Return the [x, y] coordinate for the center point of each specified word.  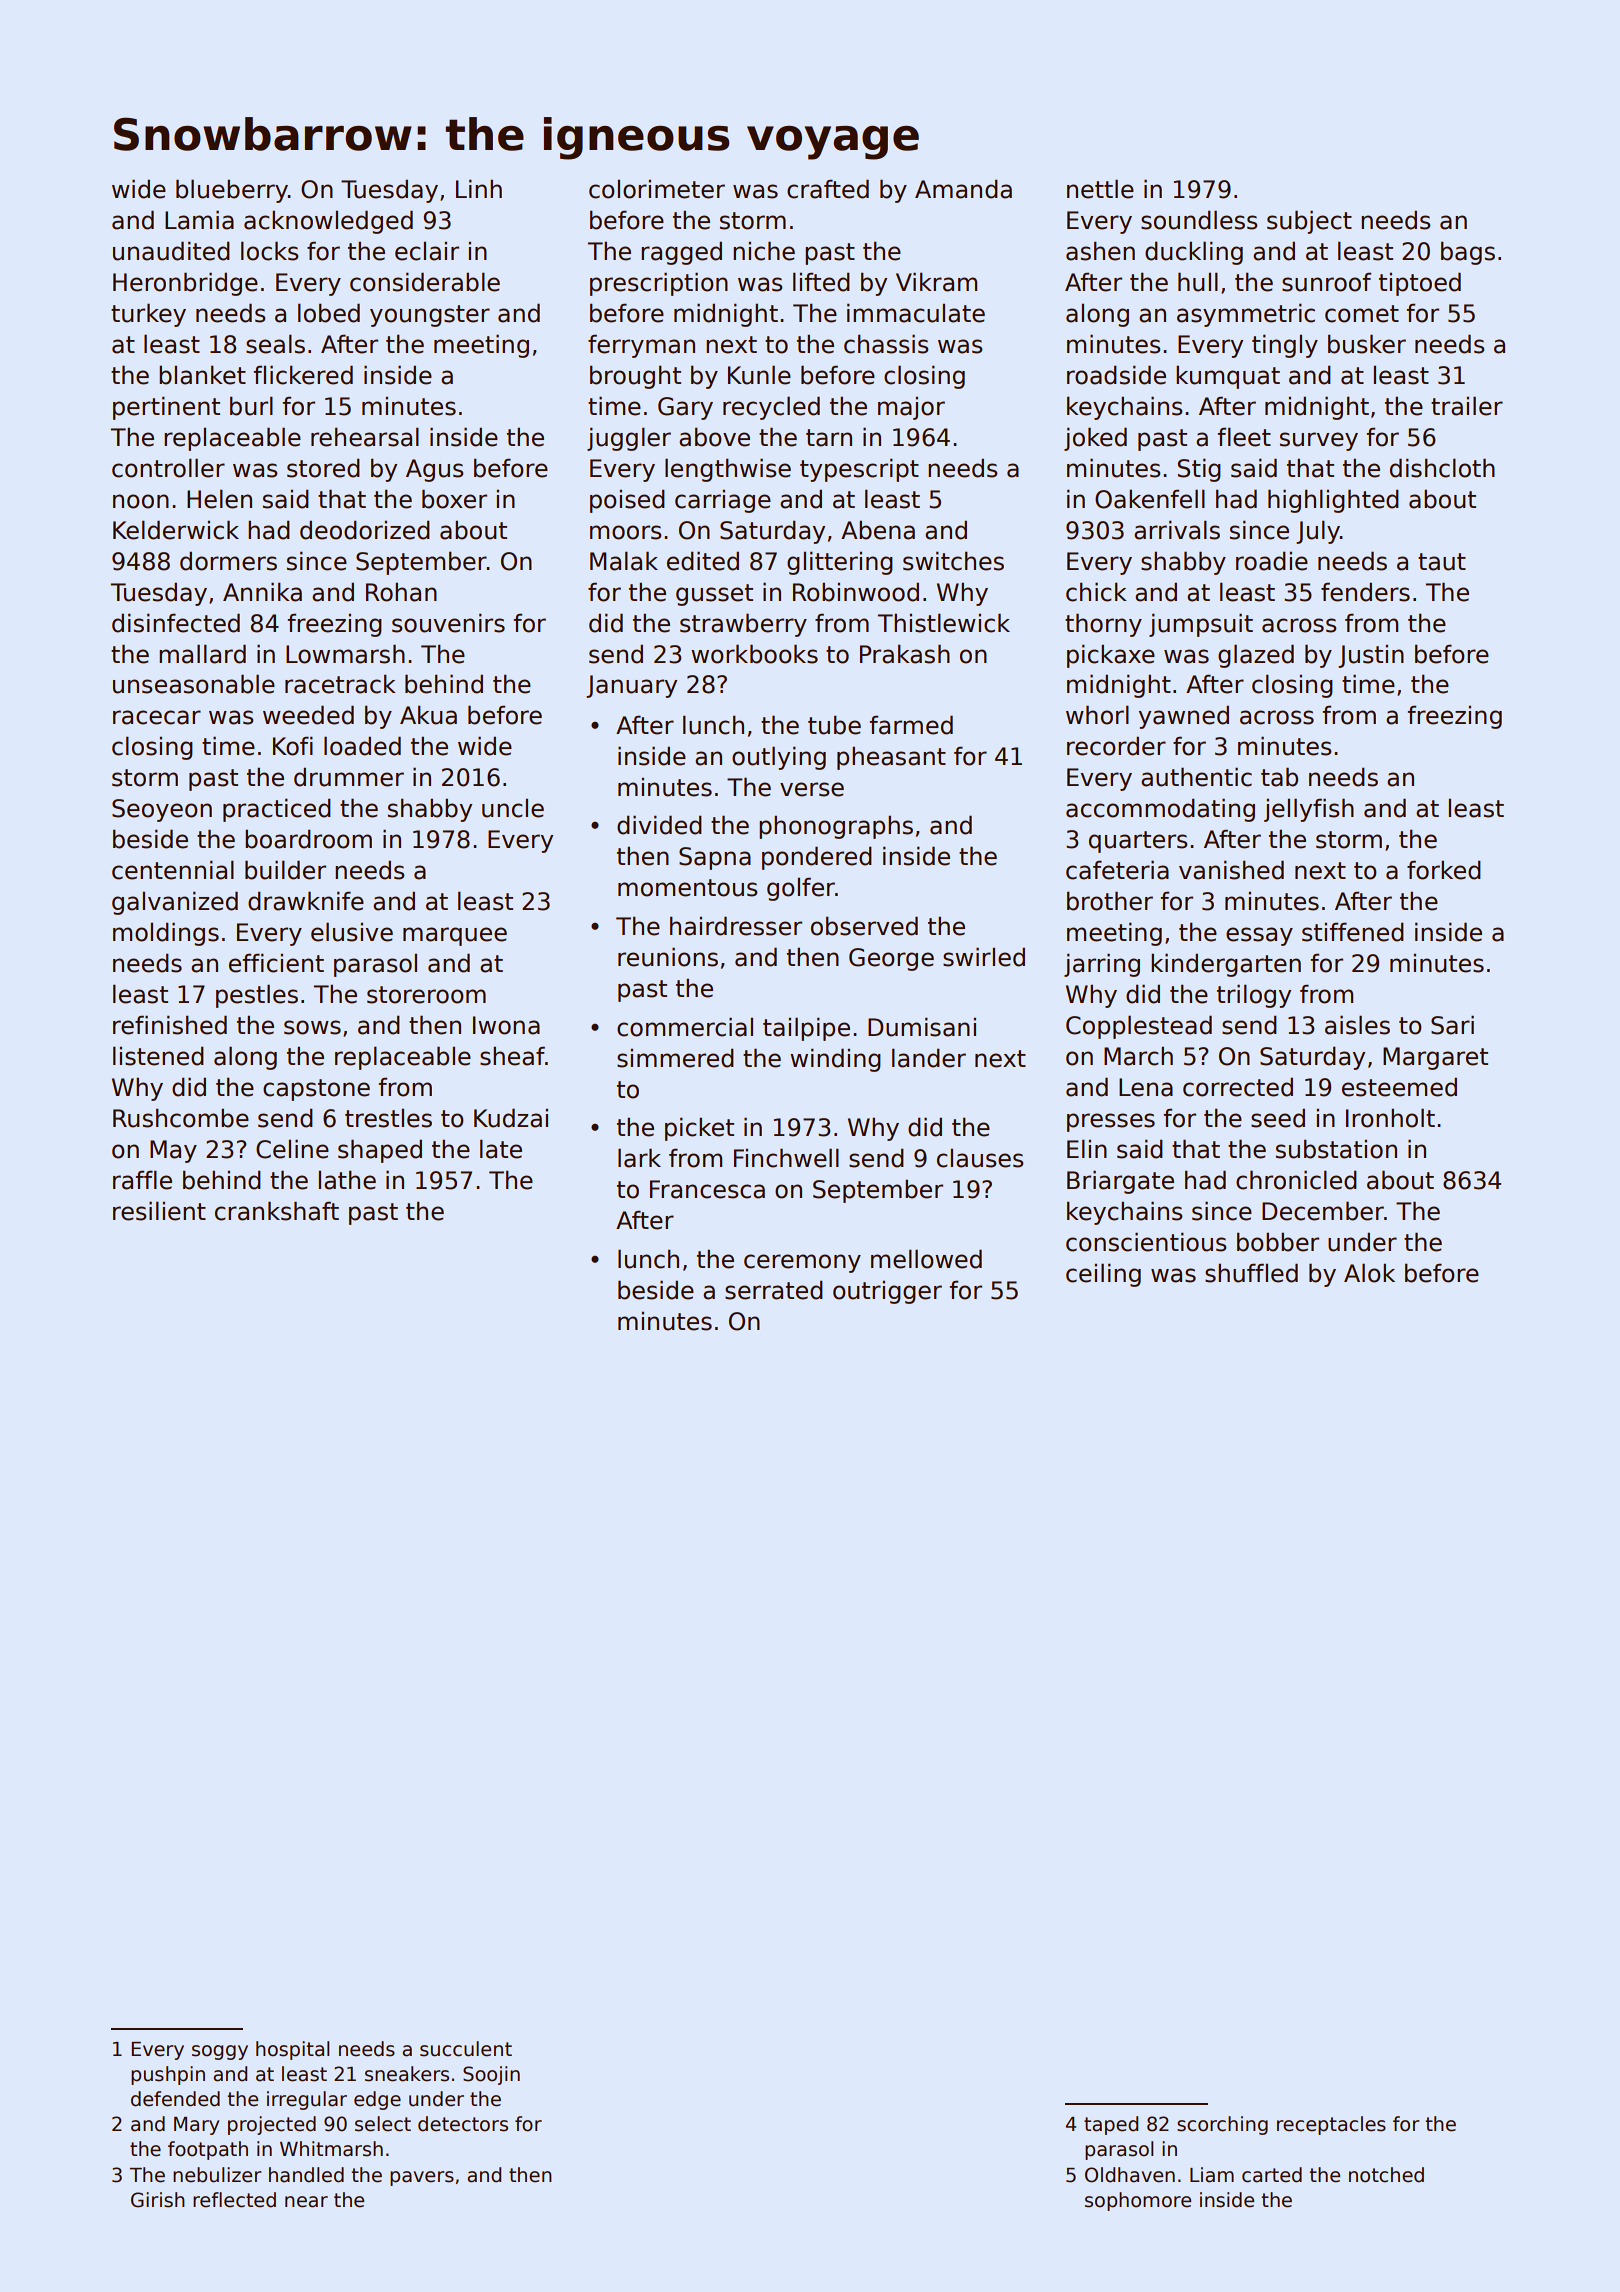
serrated [774, 1290]
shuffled [1251, 1273]
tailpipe [806, 1029]
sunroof [1326, 282]
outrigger [887, 1292]
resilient [159, 1211]
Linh [479, 188]
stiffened [1353, 932]
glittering [840, 563]
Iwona [506, 1025]
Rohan [401, 592]
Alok [1369, 1273]
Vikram [936, 282]
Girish [158, 2200]
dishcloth [1442, 468]
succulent [466, 2049]
